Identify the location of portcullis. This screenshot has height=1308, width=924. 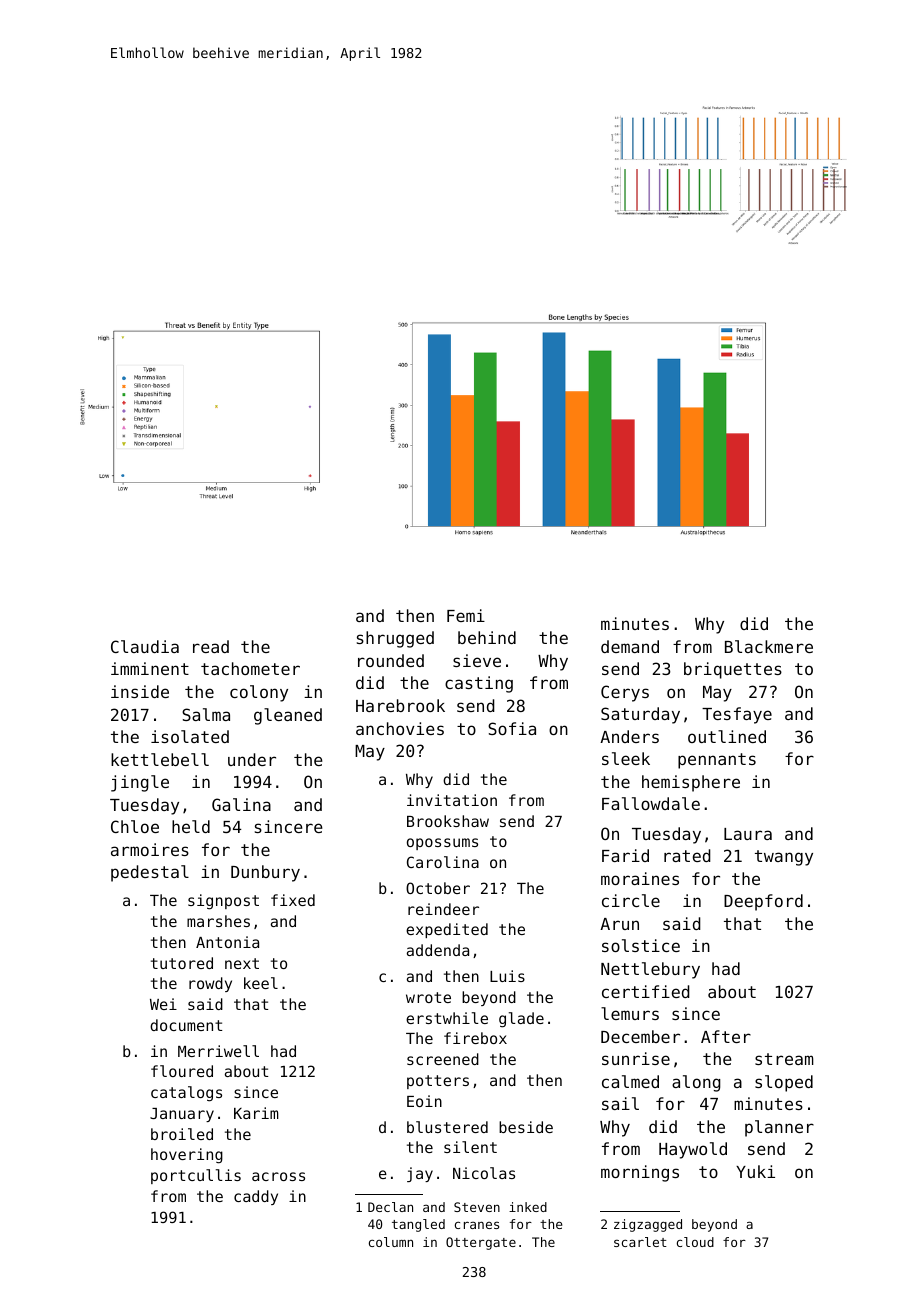
(196, 1176).
